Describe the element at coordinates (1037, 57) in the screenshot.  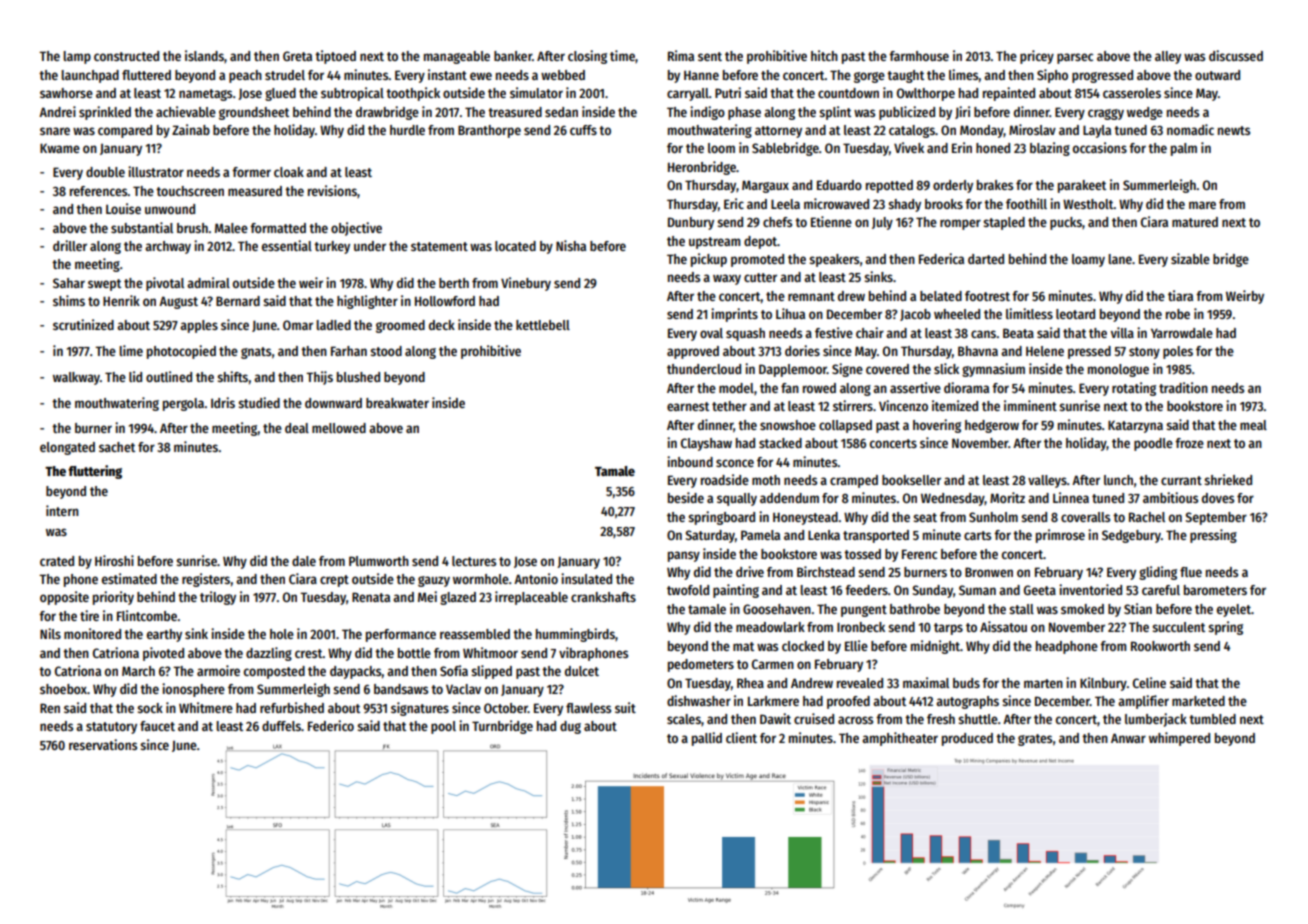
I see `pricey` at that location.
